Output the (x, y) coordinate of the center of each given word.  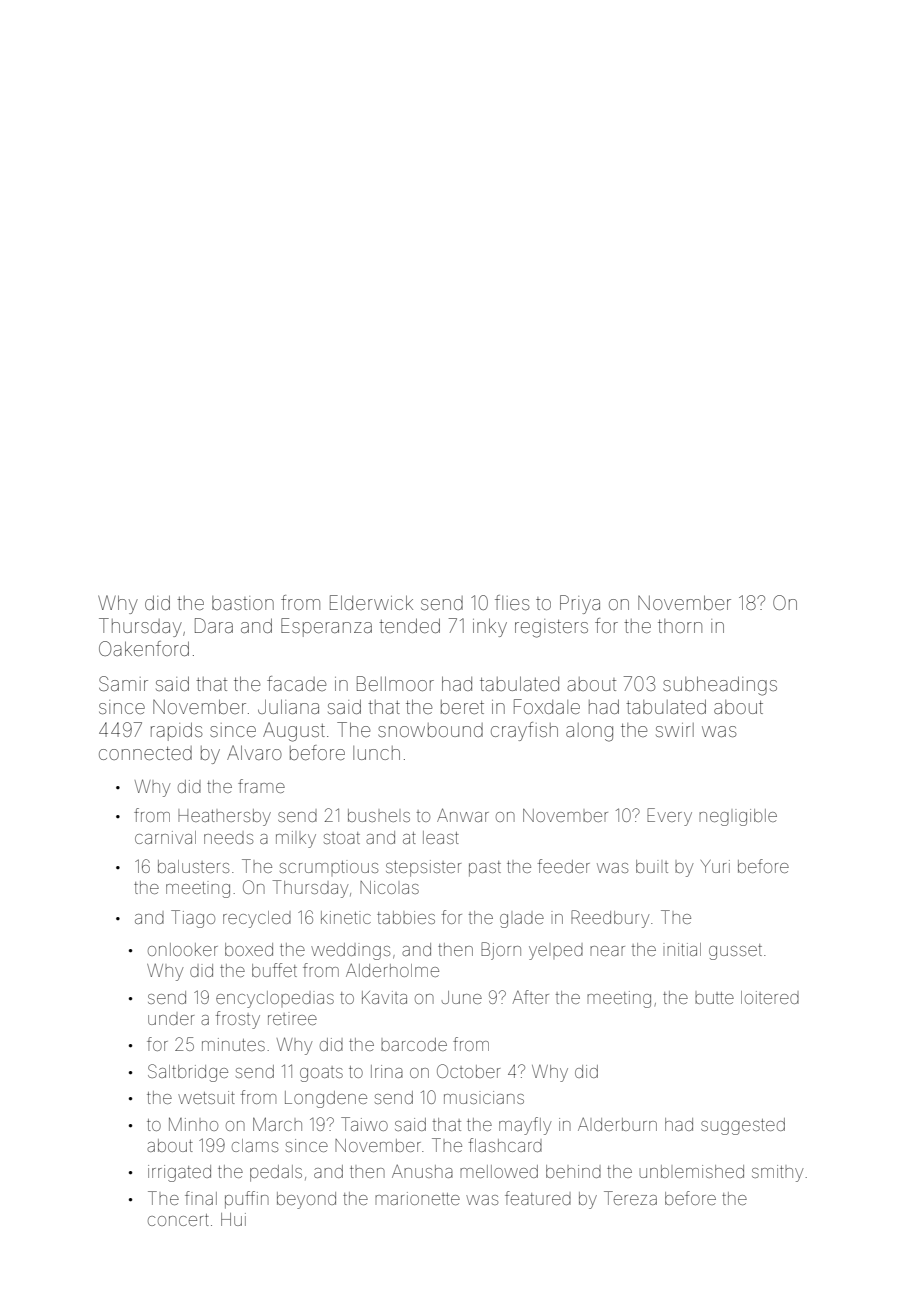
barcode (414, 1044)
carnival (165, 837)
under (171, 1018)
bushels (379, 815)
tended (409, 626)
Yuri (715, 866)
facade (296, 683)
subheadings (720, 686)
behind (573, 1171)
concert (178, 1220)
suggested (743, 1126)
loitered (770, 997)
